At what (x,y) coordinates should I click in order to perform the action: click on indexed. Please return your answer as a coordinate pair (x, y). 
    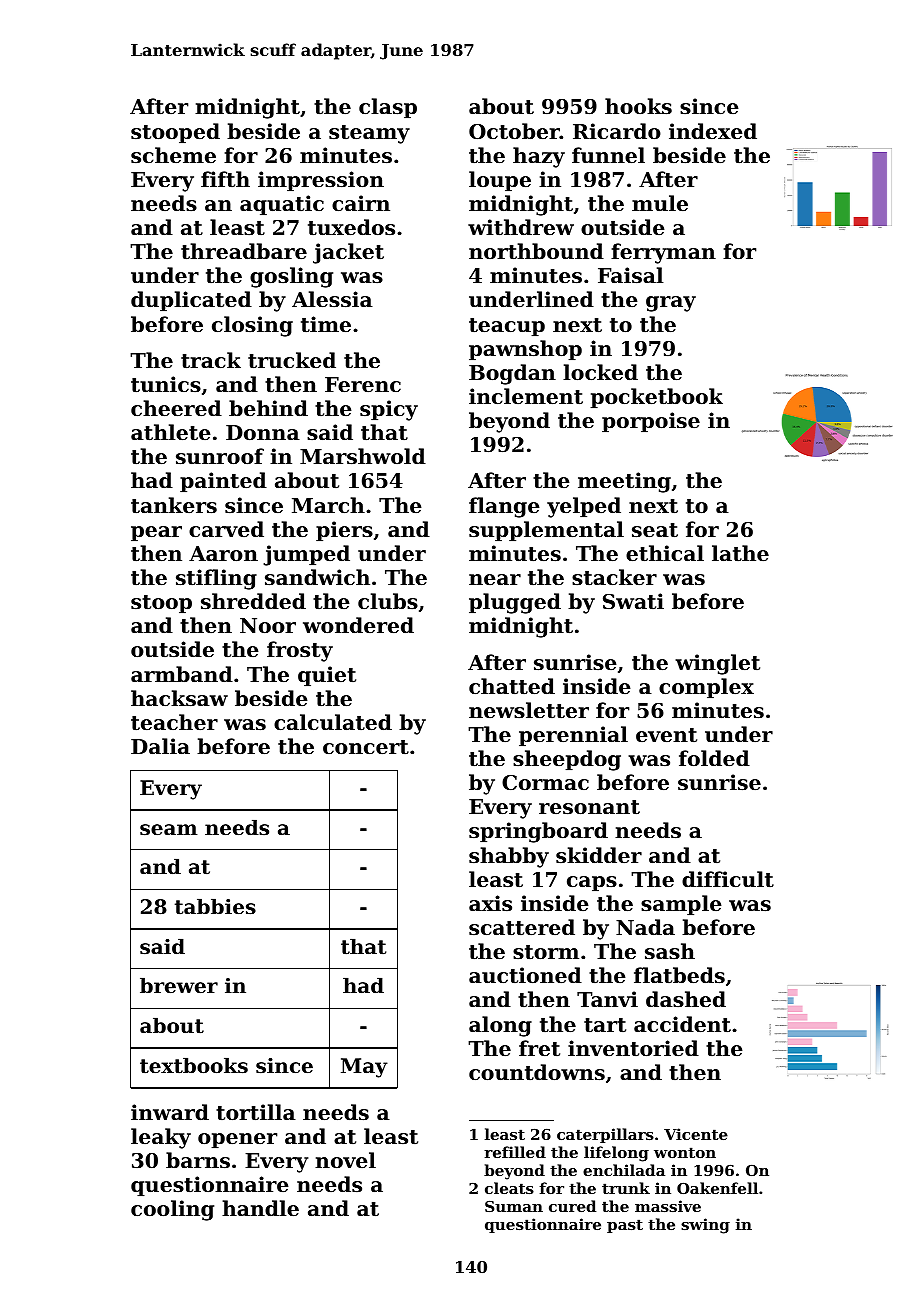
    Looking at the image, I should click on (713, 131).
